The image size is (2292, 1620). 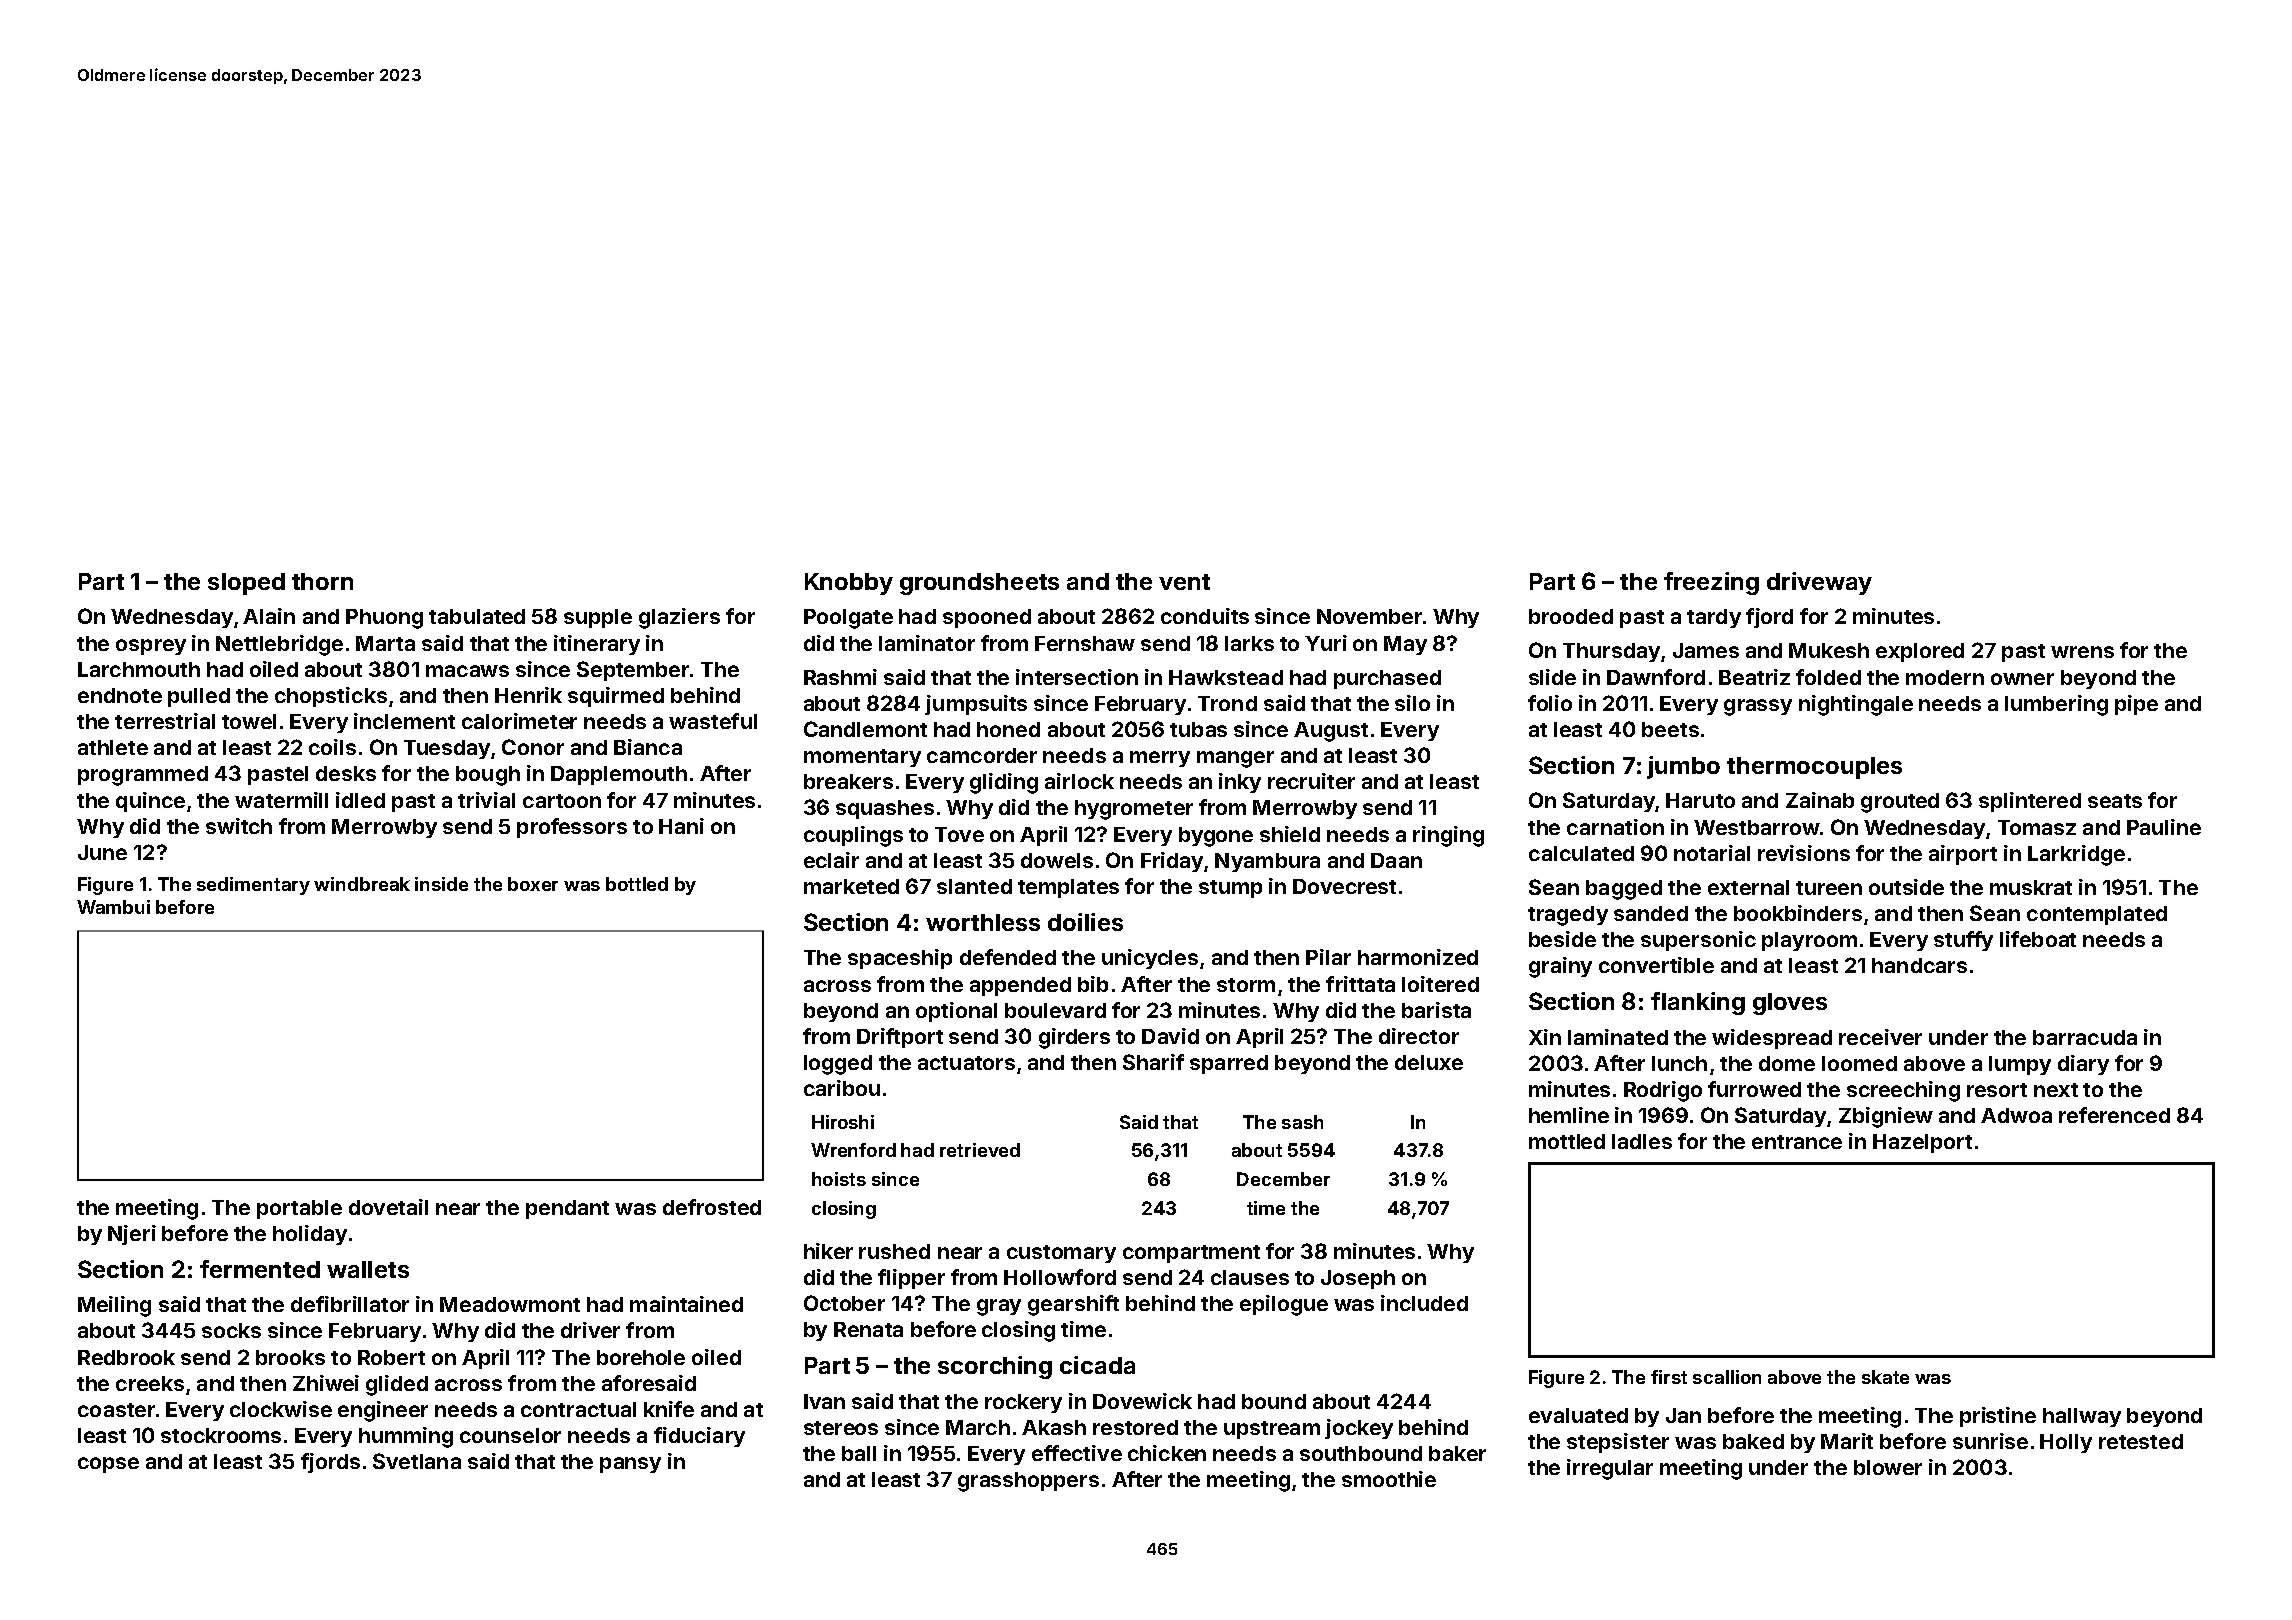 What do you see at coordinates (151, 647) in the screenshot?
I see `osprey` at bounding box center [151, 647].
